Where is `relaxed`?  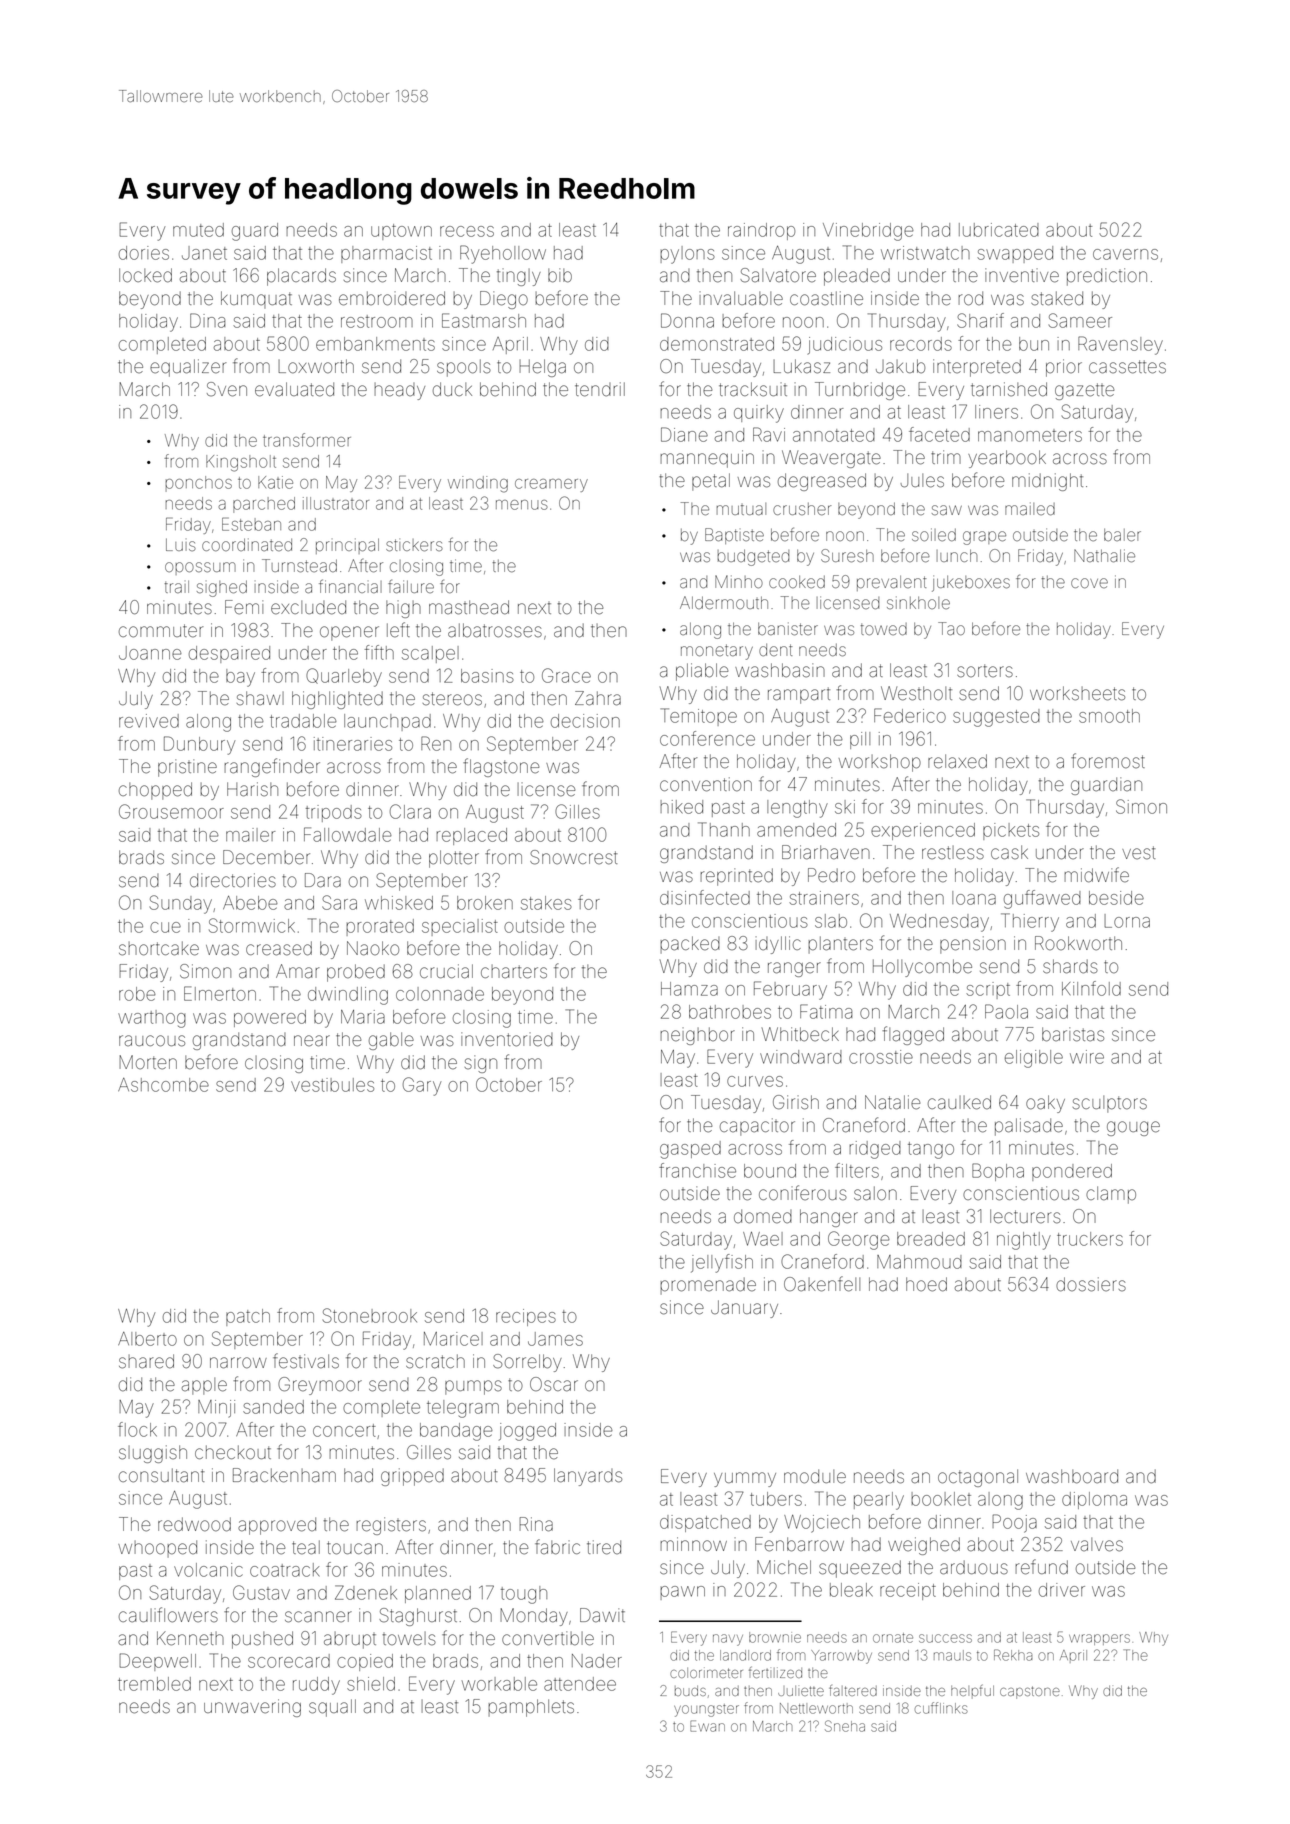 relaxed is located at coordinates (957, 761).
